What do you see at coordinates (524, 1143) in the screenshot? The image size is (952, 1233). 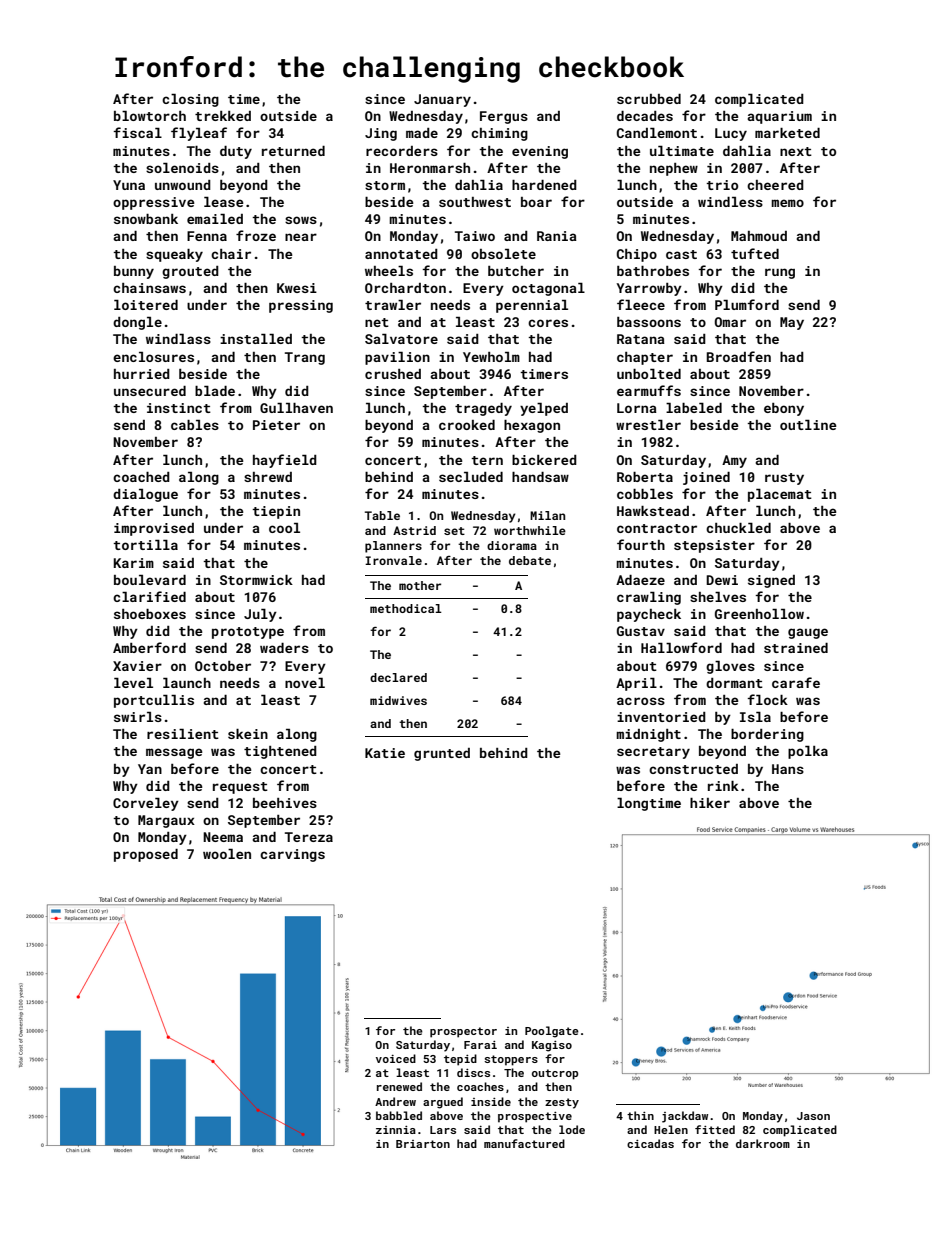 I see `manufactured` at bounding box center [524, 1143].
